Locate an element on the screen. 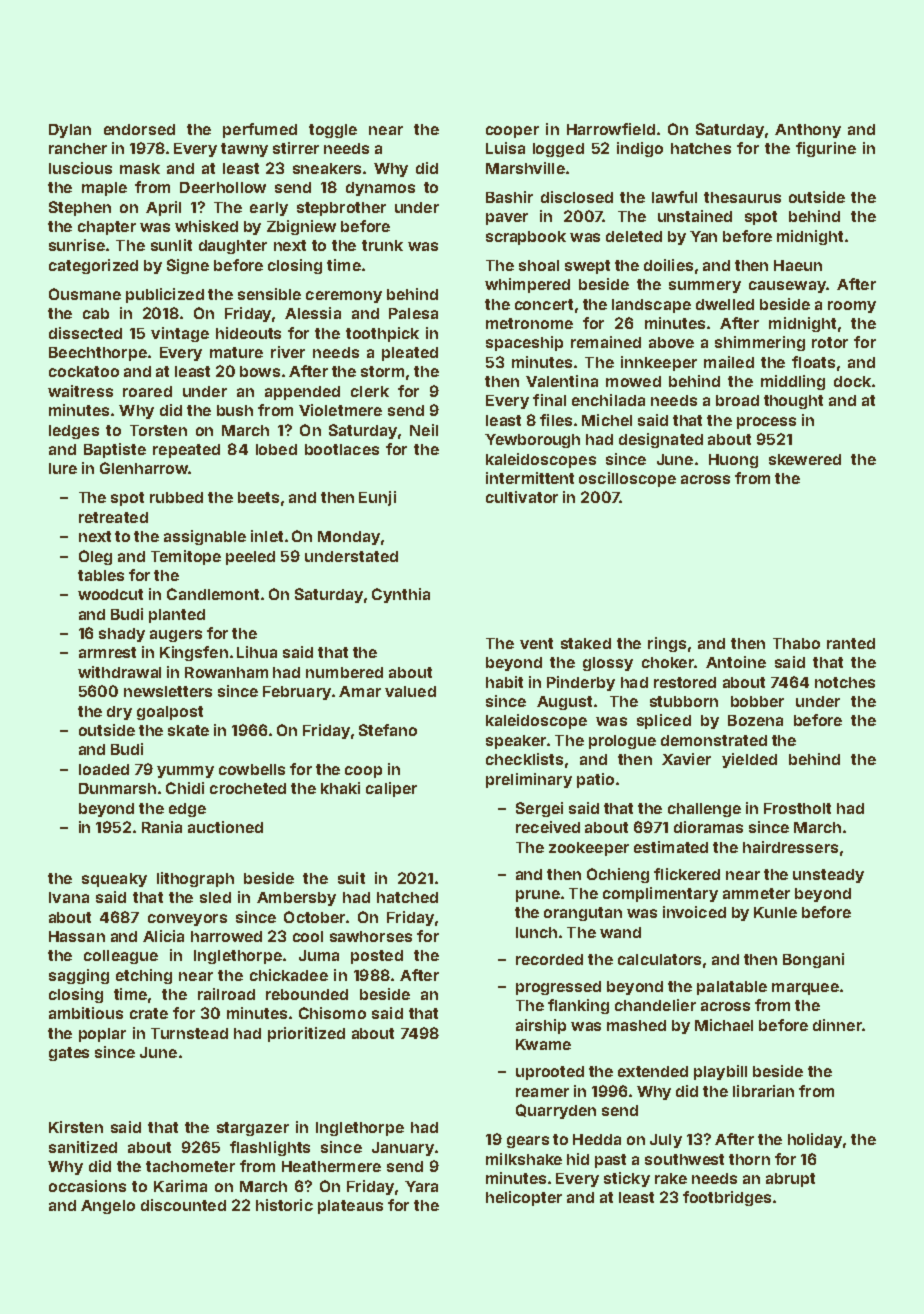 The width and height of the screenshot is (924, 1314). Palesa is located at coordinates (413, 313).
